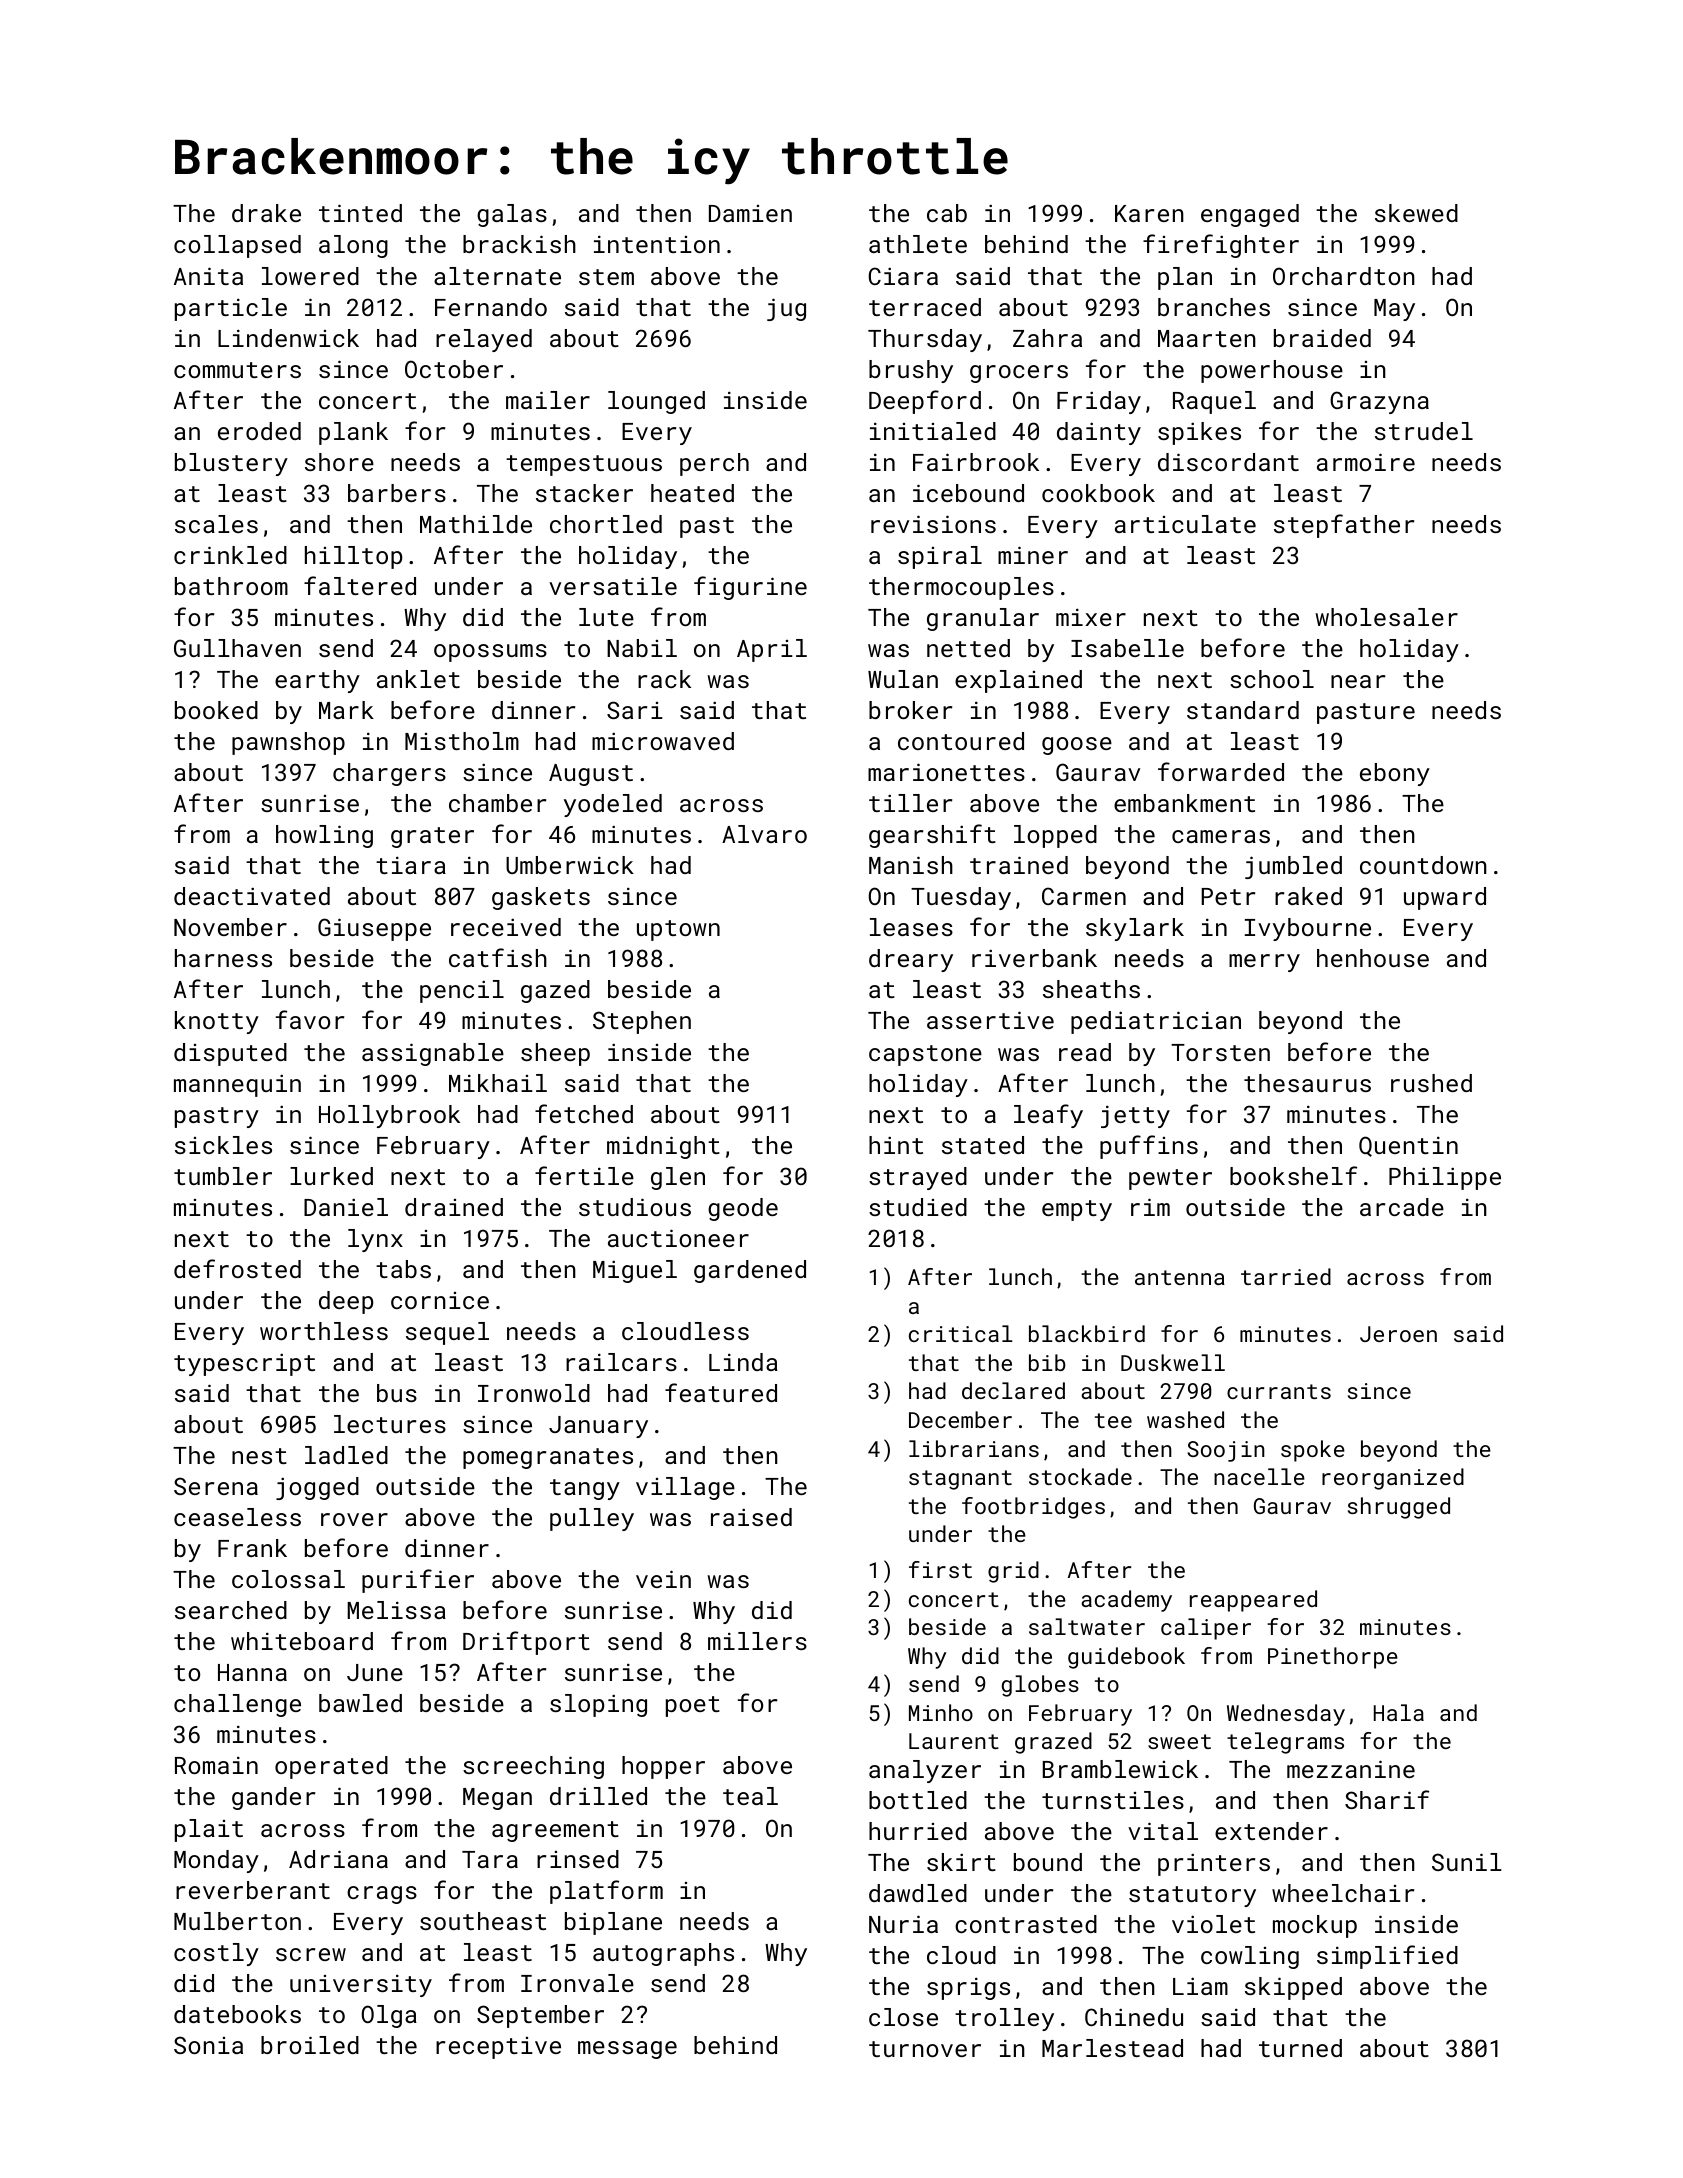 The image size is (1683, 2178). What do you see at coordinates (750, 213) in the screenshot?
I see `Damien` at bounding box center [750, 213].
